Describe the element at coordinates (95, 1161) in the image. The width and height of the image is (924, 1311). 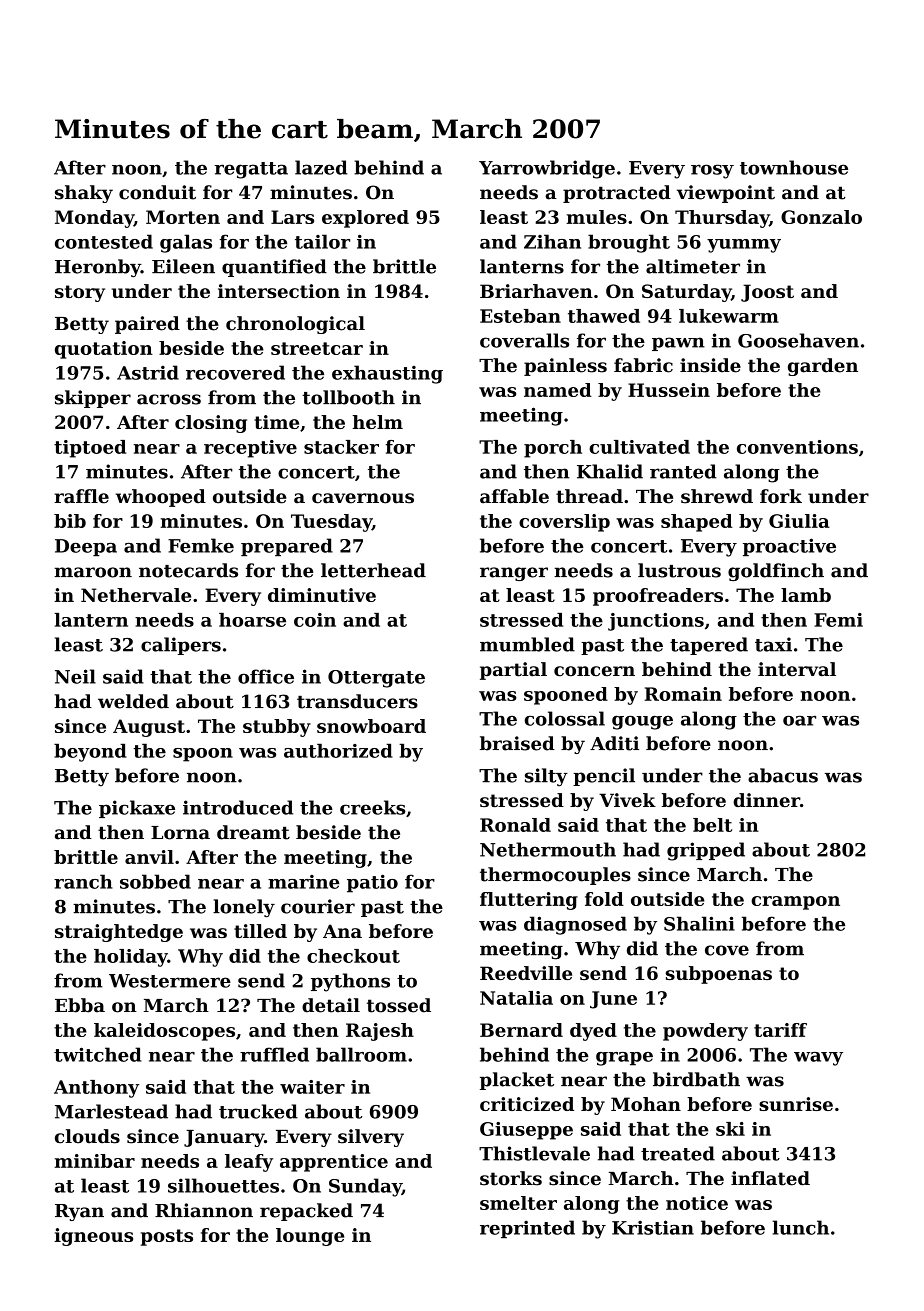
I see `minibar` at that location.
